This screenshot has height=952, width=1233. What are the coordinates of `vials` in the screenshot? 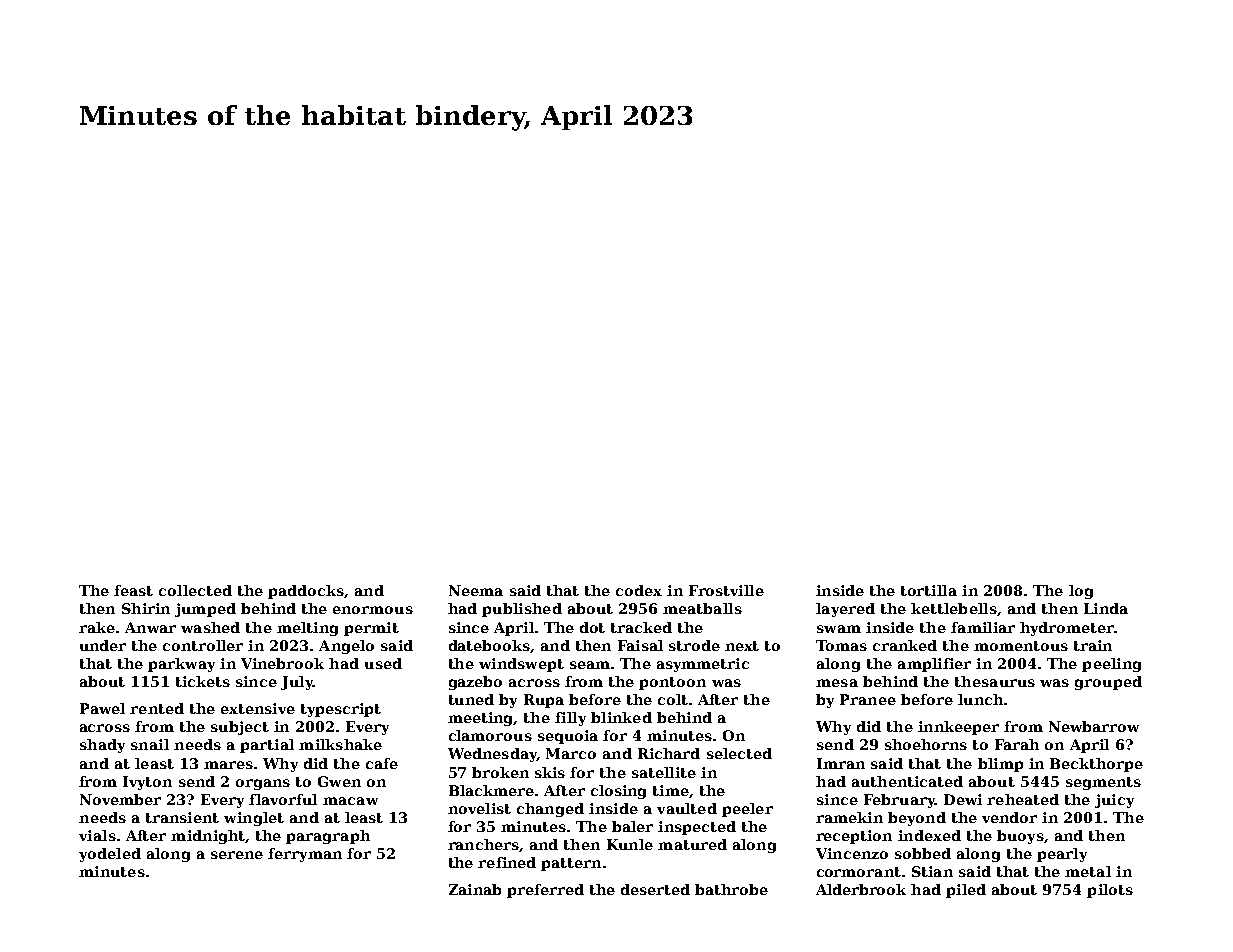 It's located at (97, 835).
